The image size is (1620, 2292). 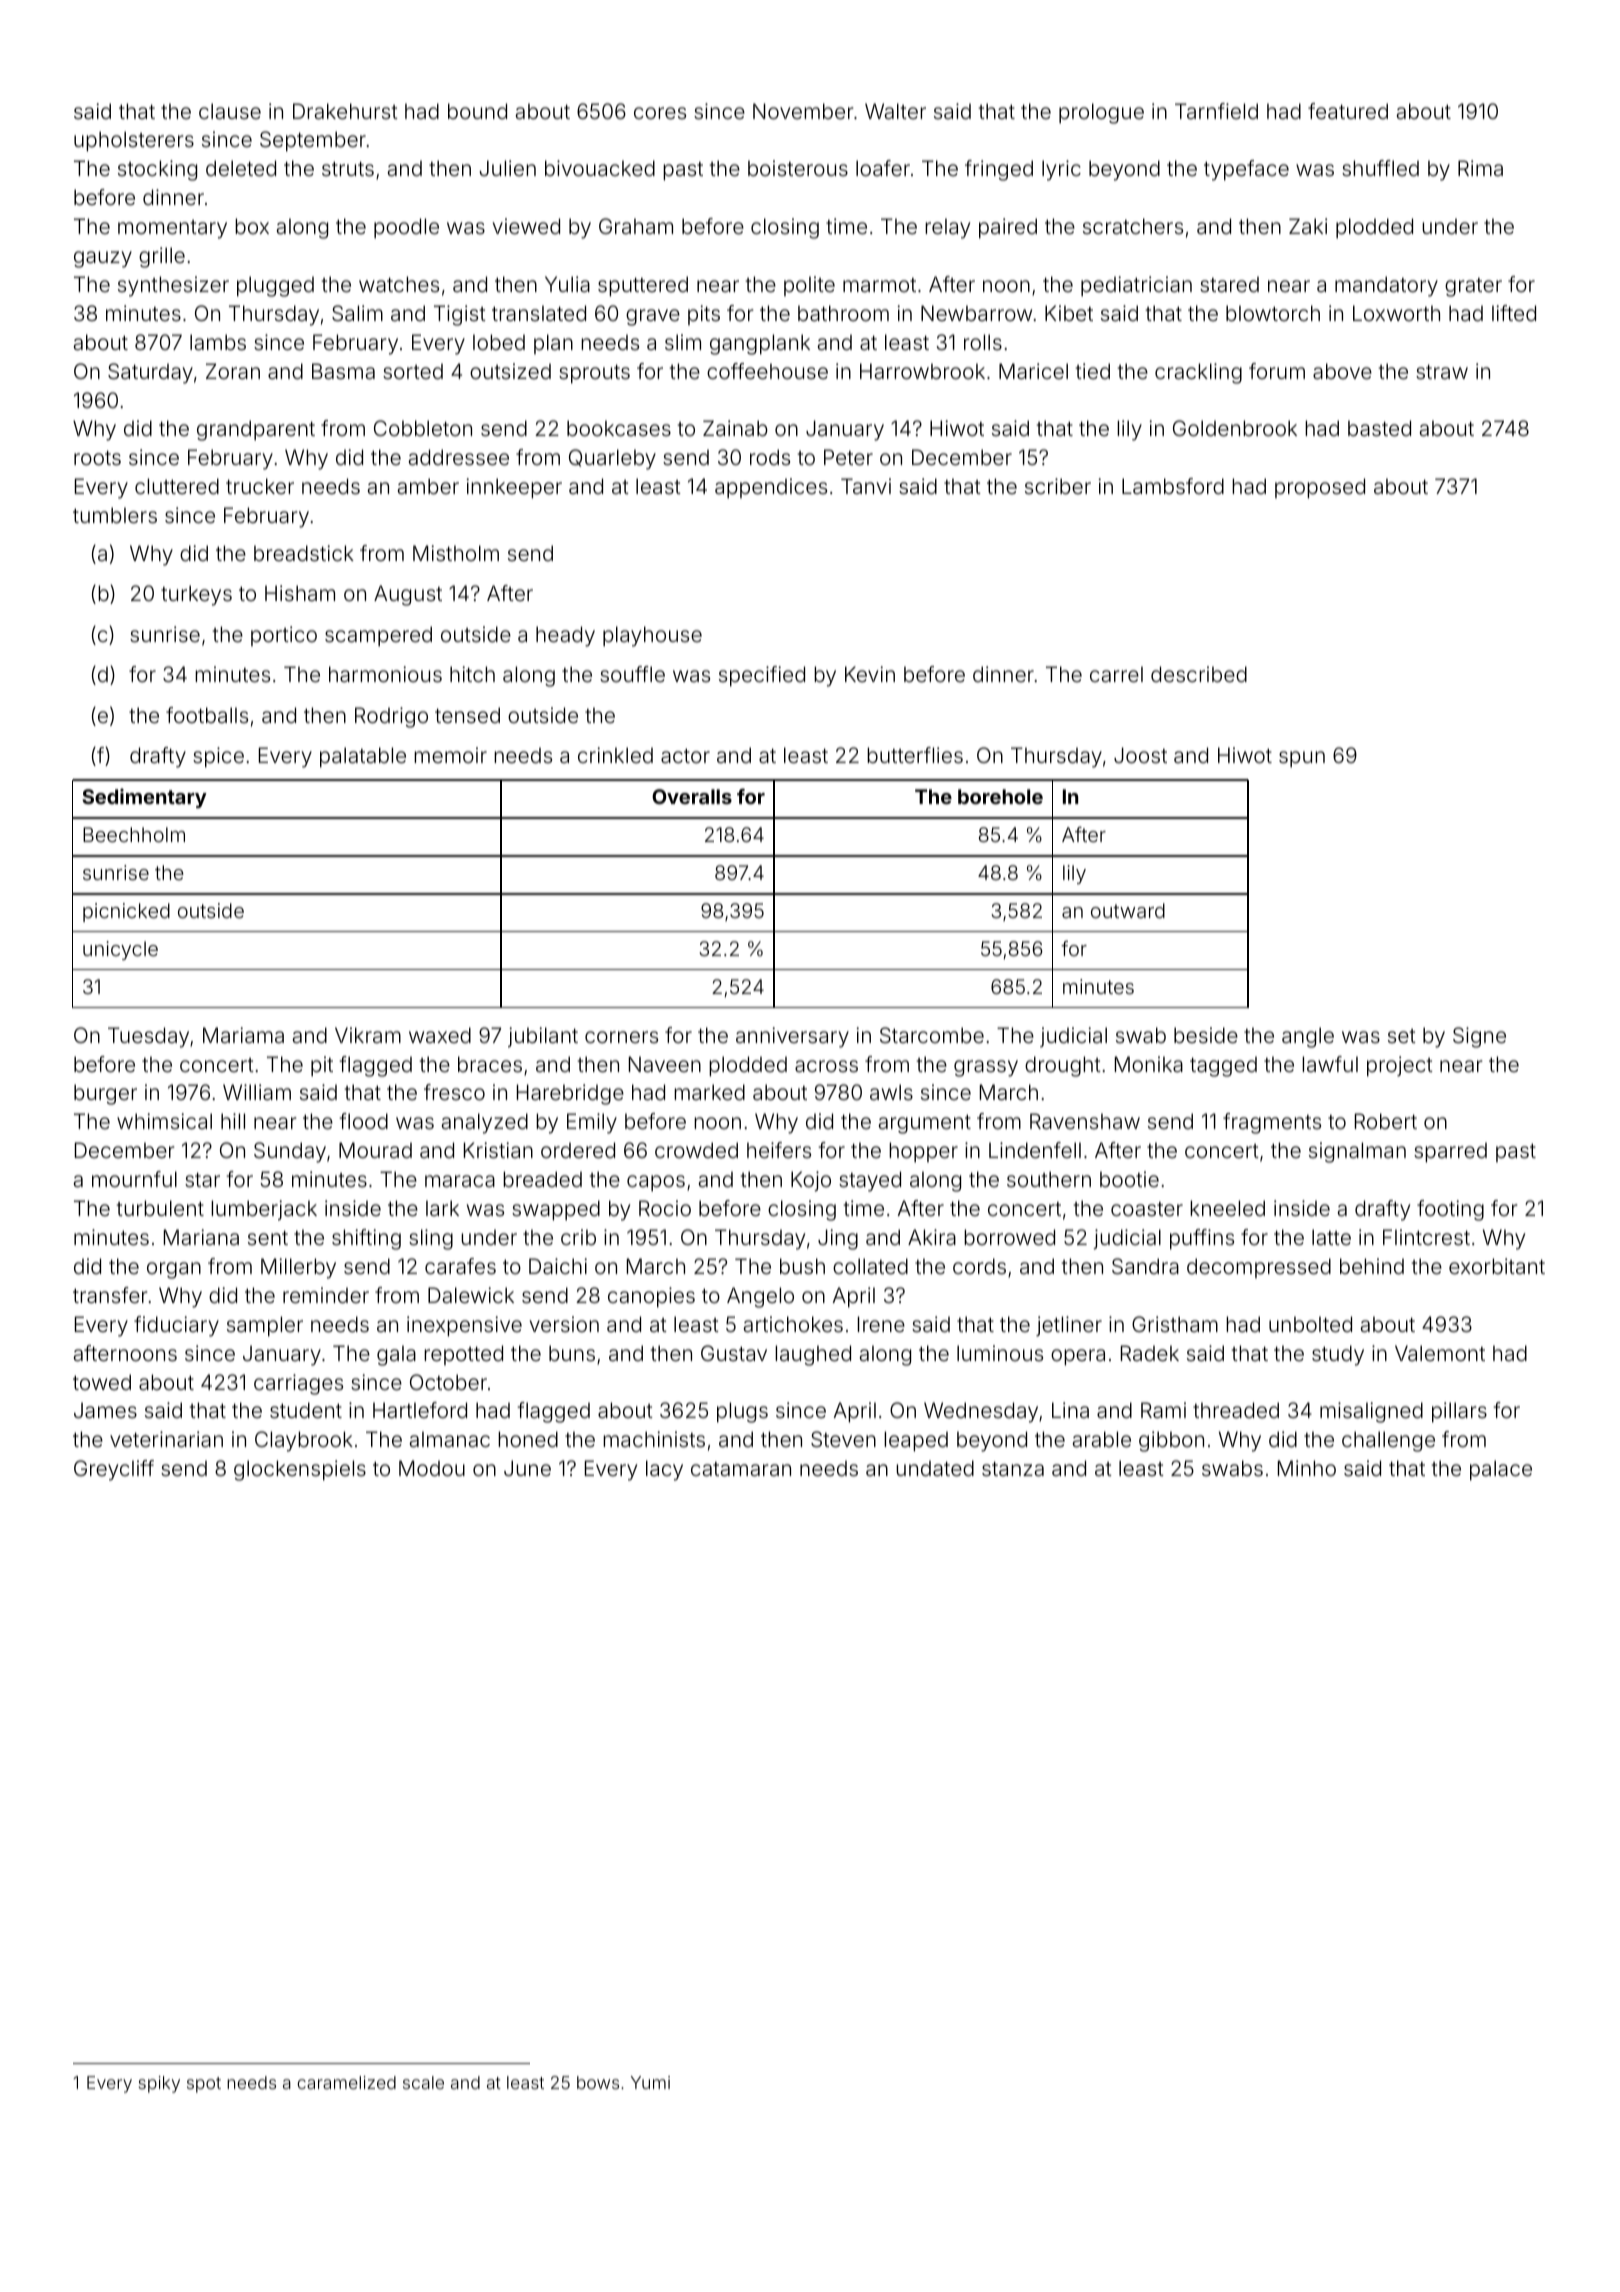 I want to click on memoir, so click(x=450, y=755).
